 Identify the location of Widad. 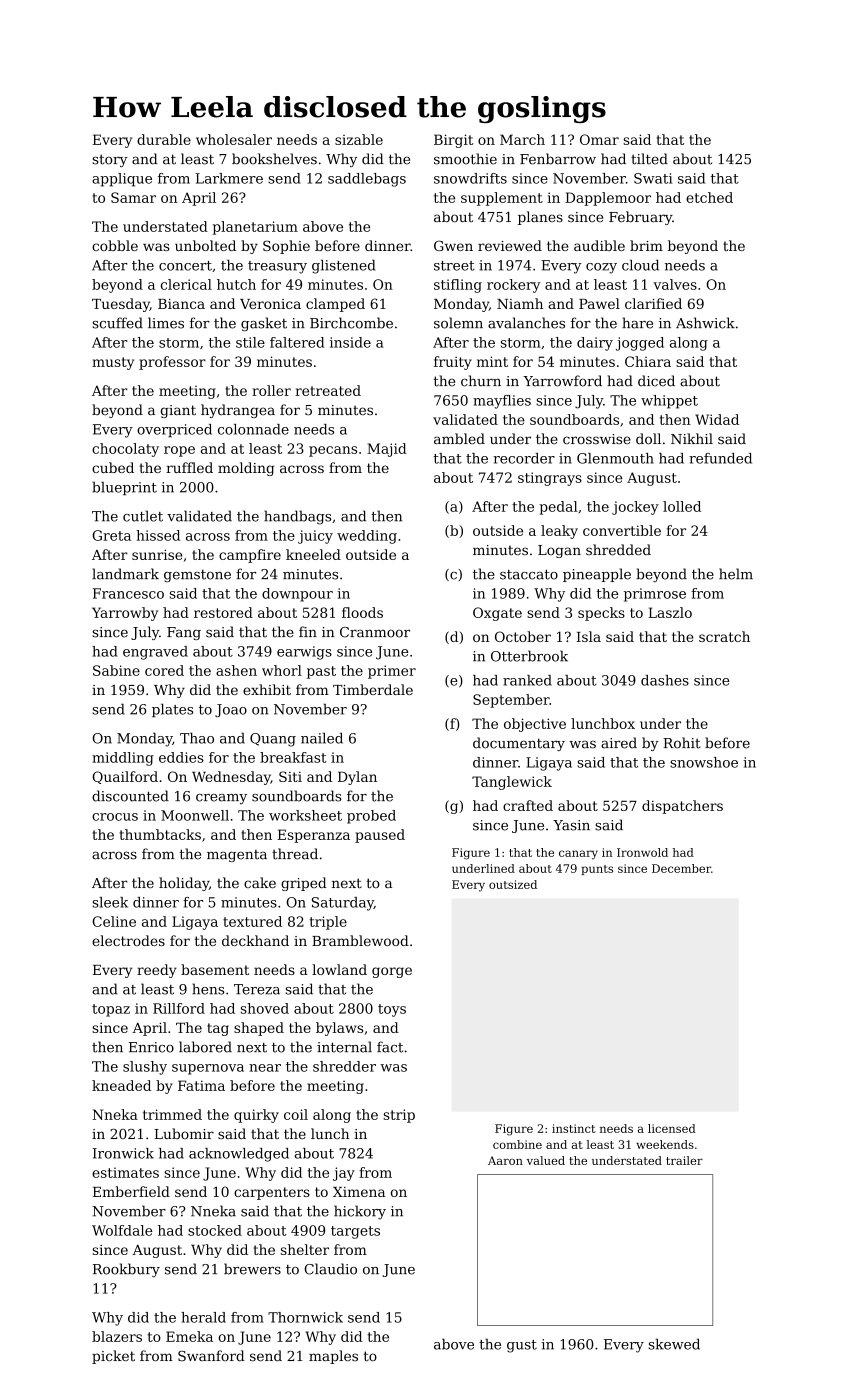
(717, 419).
